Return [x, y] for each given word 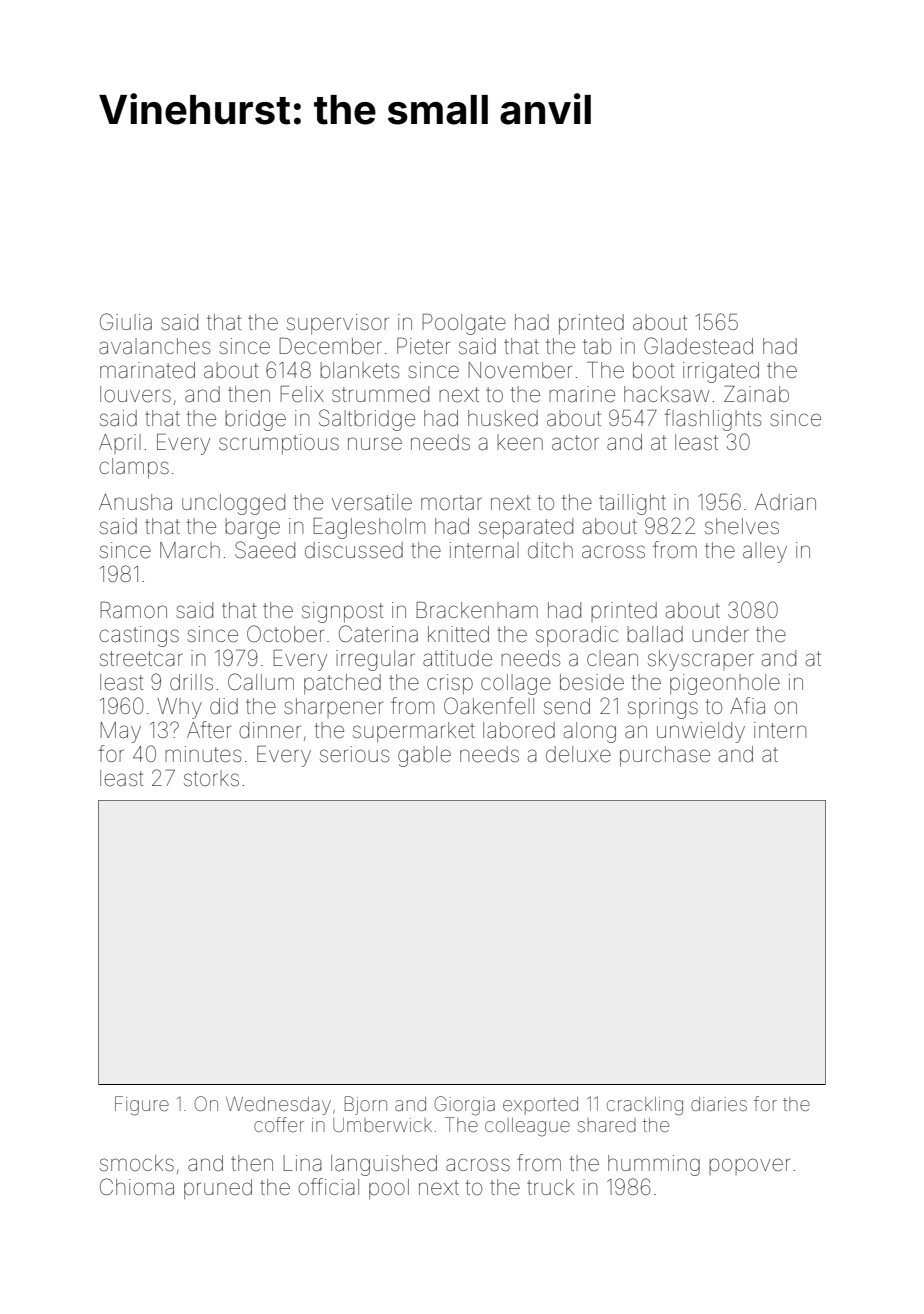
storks [211, 778]
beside [592, 682]
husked [503, 418]
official [328, 1187]
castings [139, 636]
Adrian [785, 502]
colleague [527, 1127]
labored [519, 730]
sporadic [577, 636]
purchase [665, 756]
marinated [147, 370]
